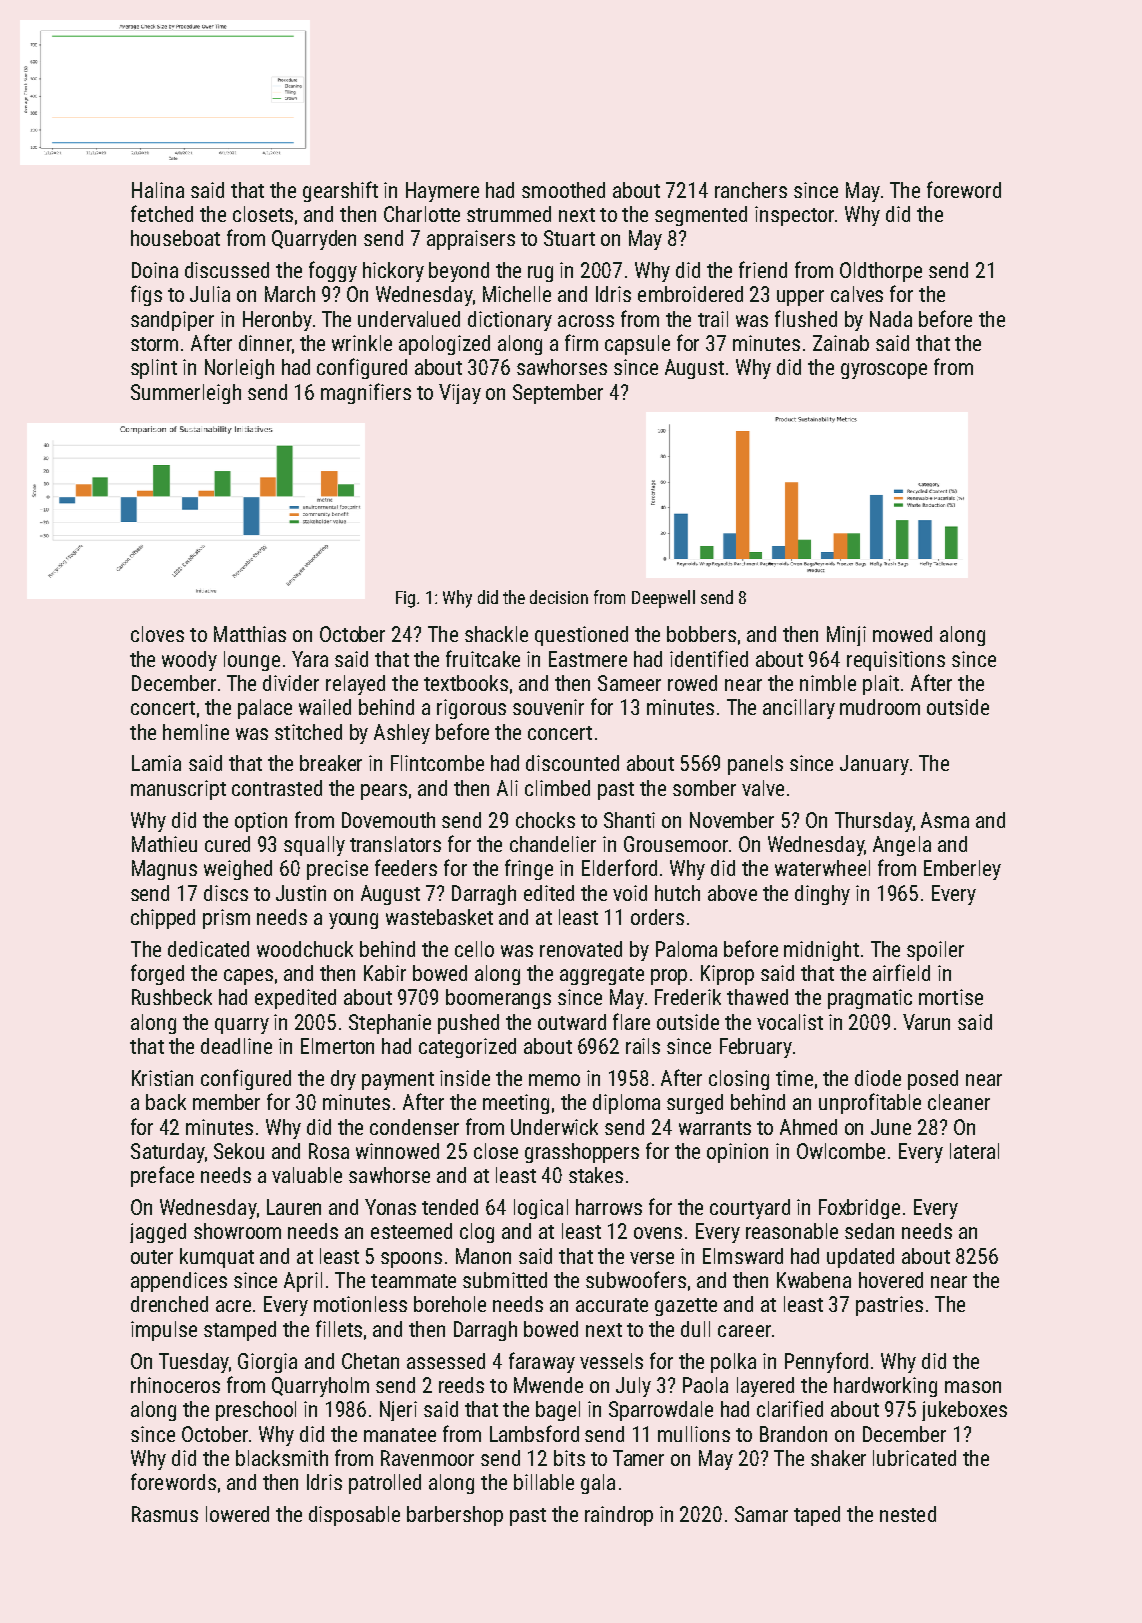 This image has width=1142, height=1623. What do you see at coordinates (250, 634) in the image?
I see `Matthias` at bounding box center [250, 634].
